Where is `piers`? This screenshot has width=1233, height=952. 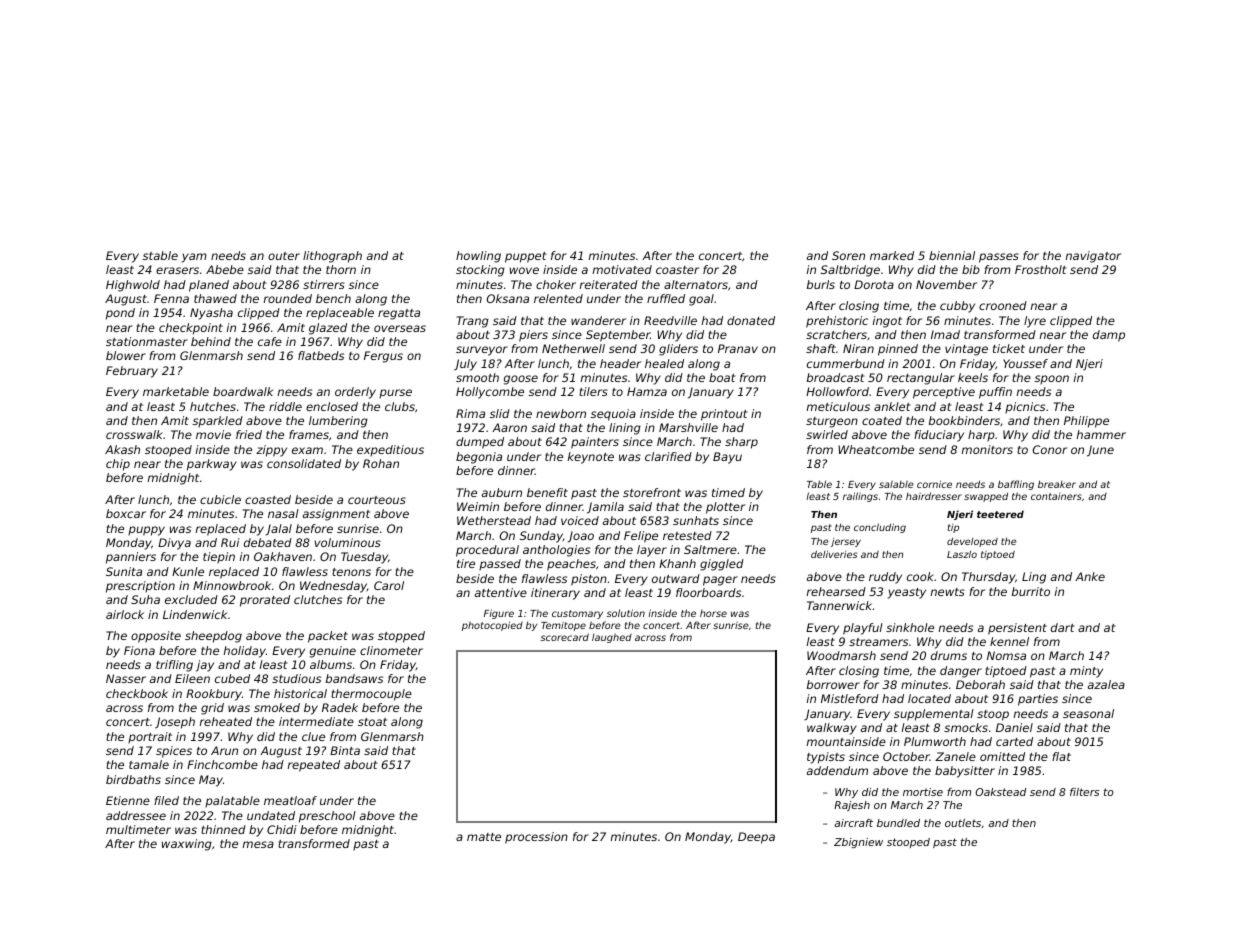
piers is located at coordinates (533, 336).
